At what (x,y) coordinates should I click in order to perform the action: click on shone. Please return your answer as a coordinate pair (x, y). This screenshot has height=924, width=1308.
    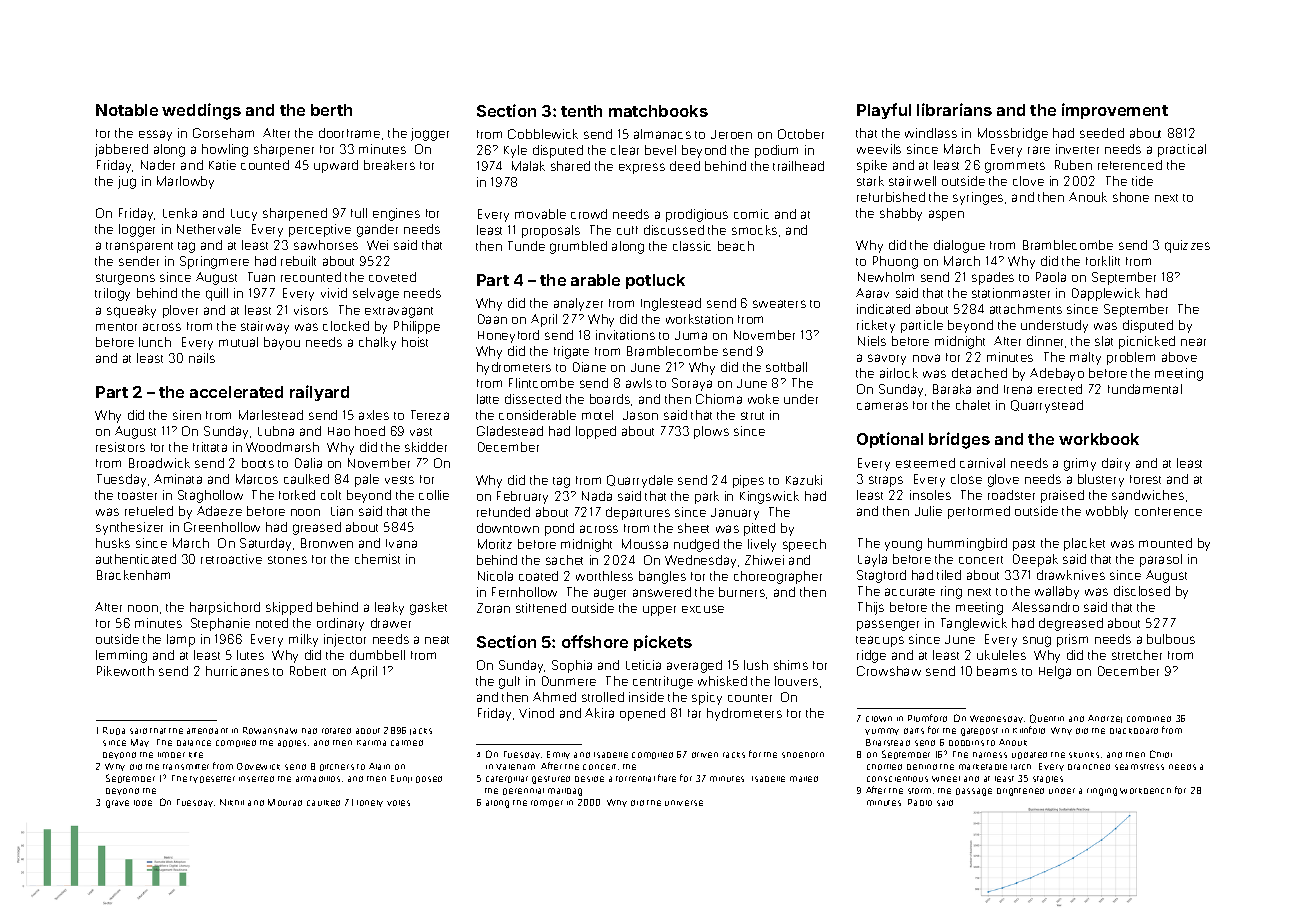
    Looking at the image, I should click on (1131, 197).
